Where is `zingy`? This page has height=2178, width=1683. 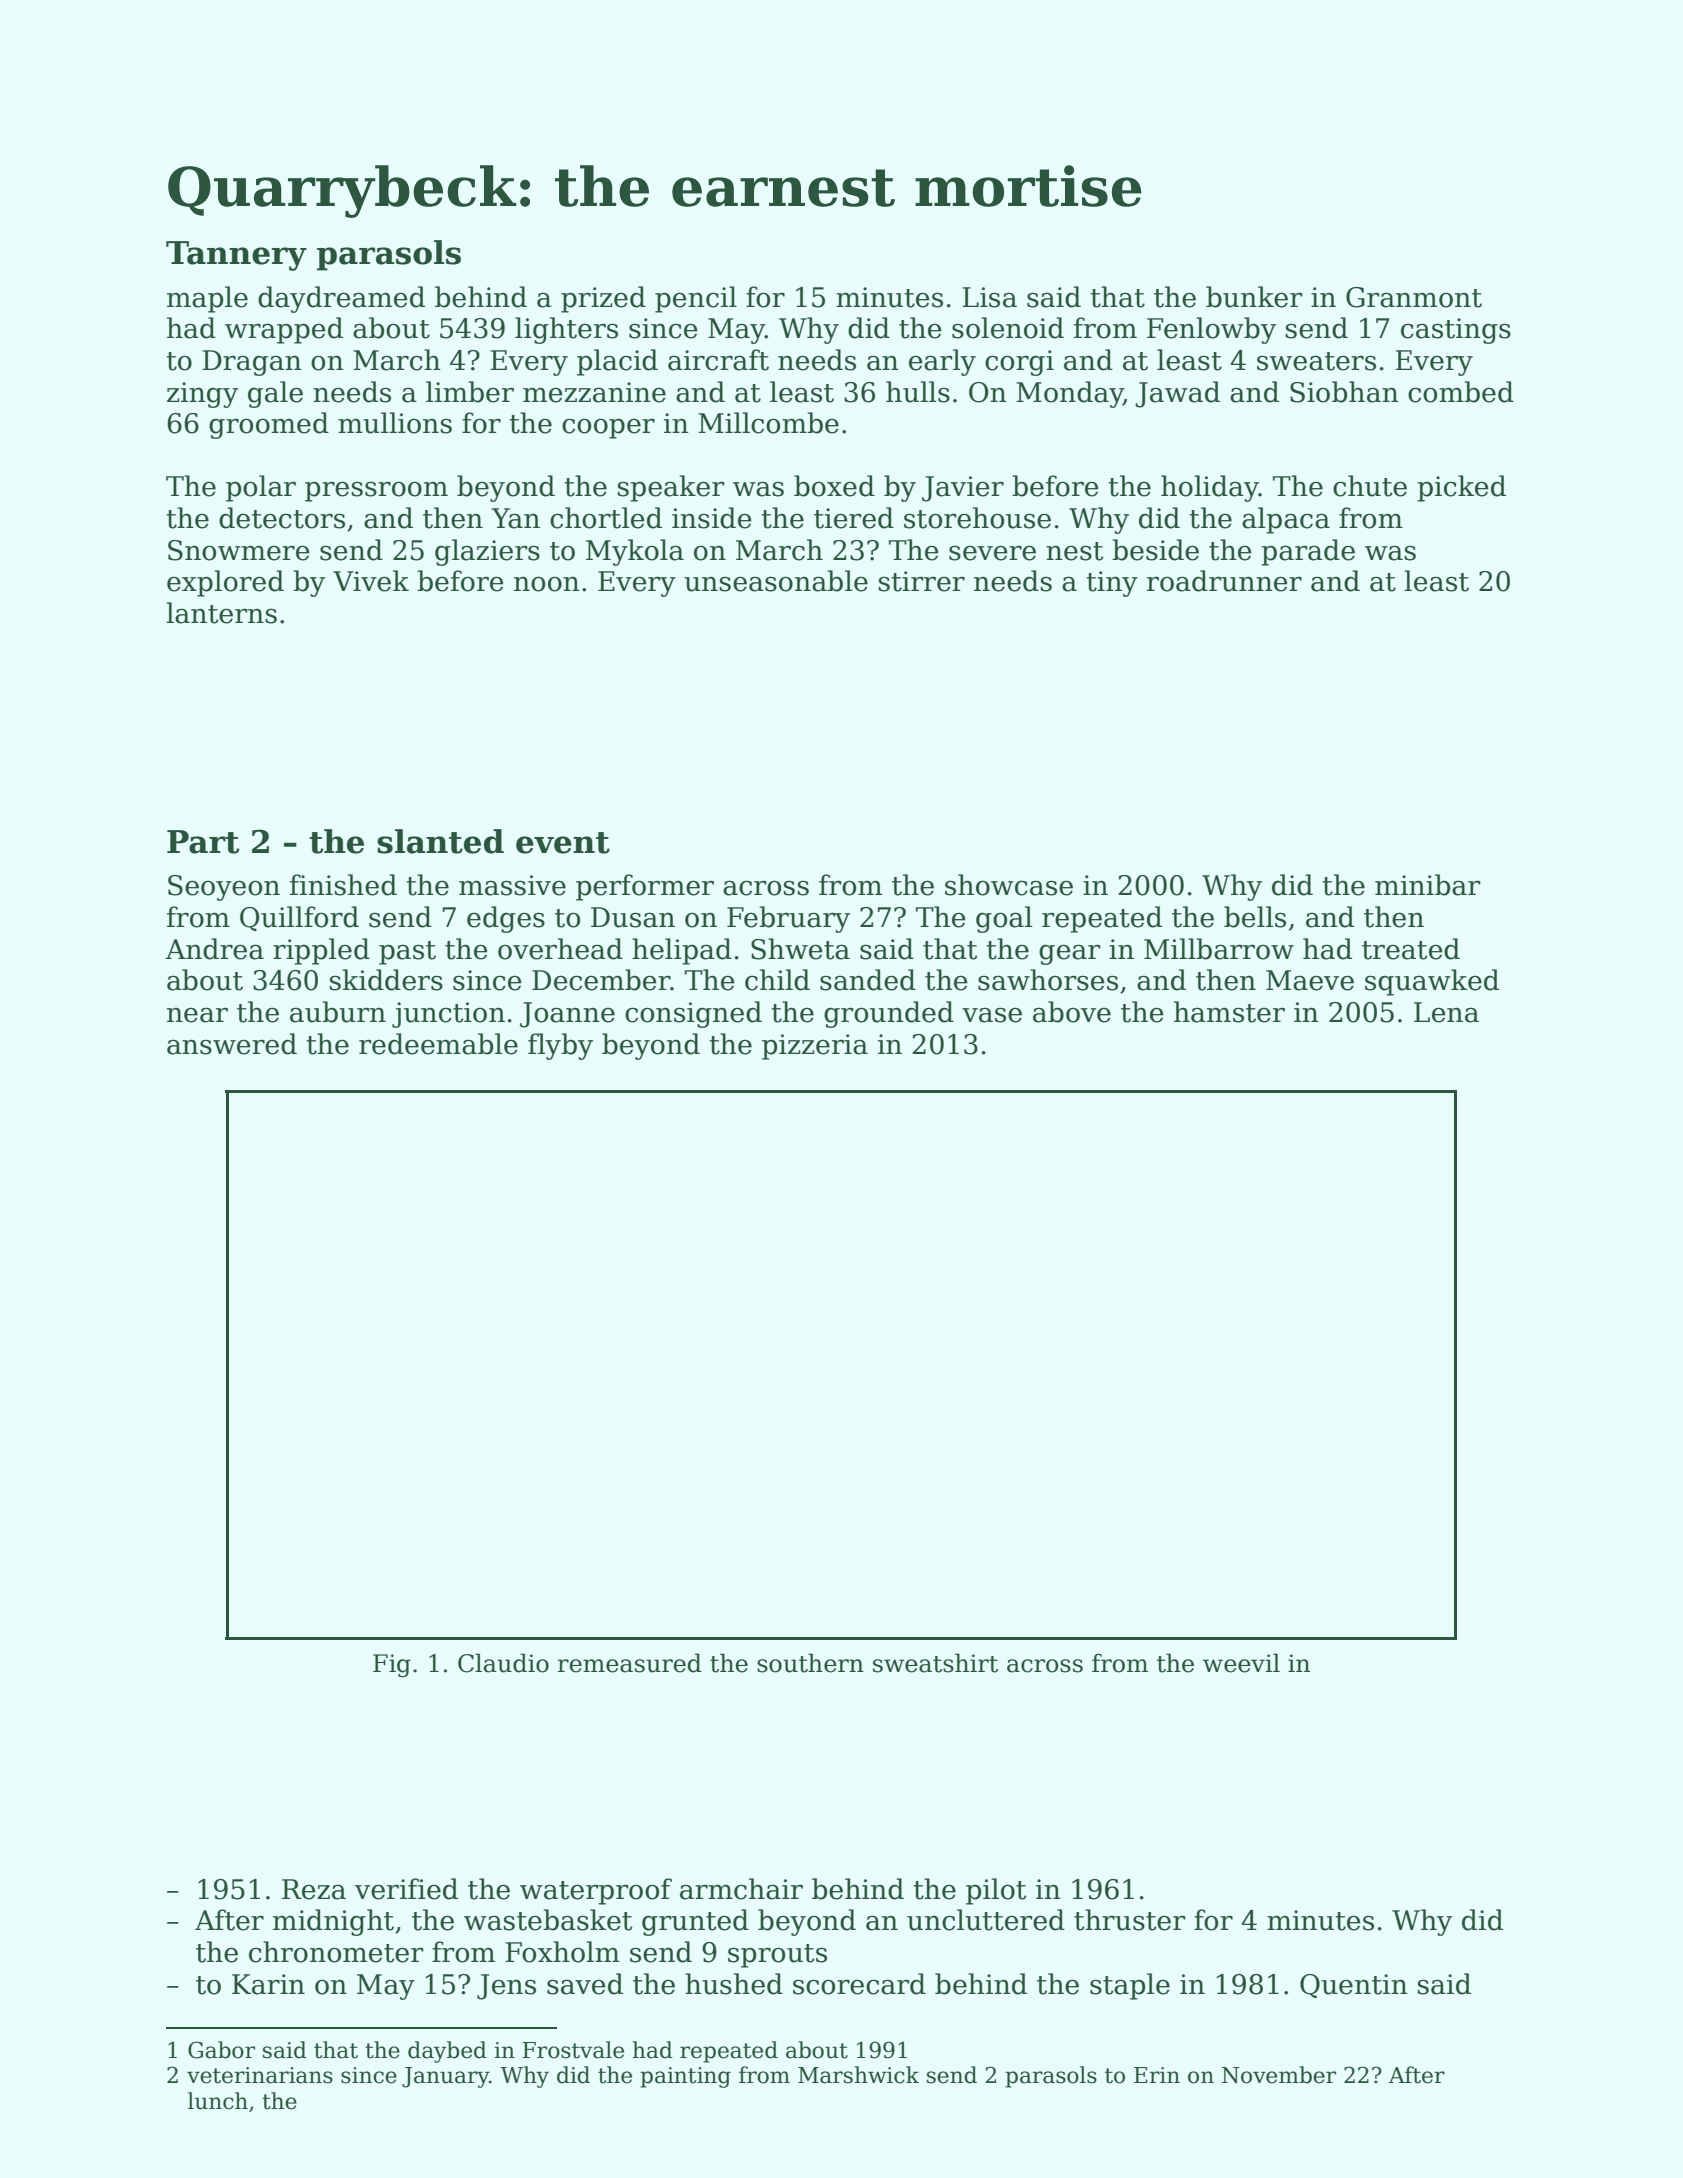
zingy is located at coordinates (202, 395).
